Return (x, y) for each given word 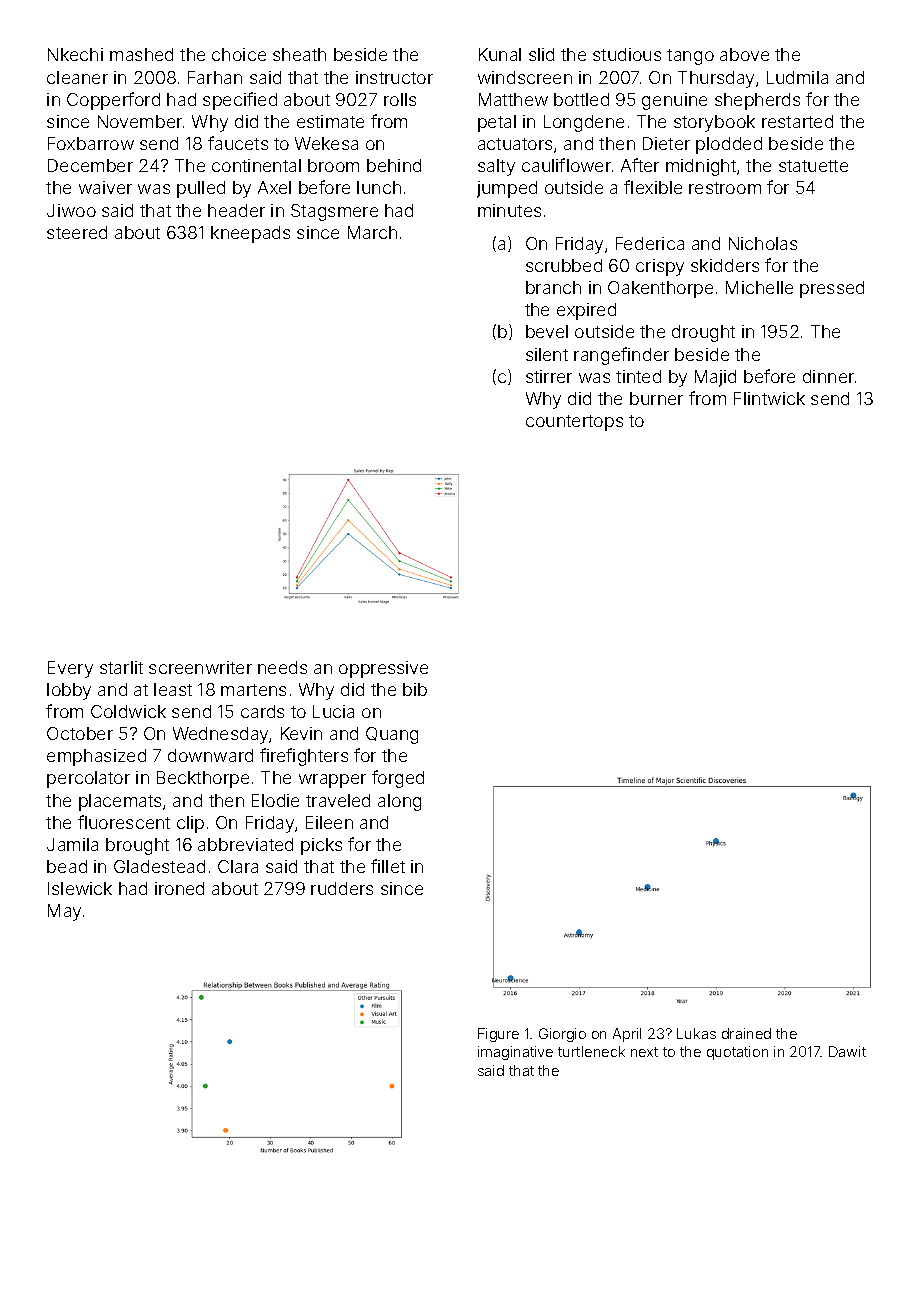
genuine (674, 101)
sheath (299, 54)
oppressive (383, 669)
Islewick (80, 888)
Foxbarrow (91, 143)
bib (415, 689)
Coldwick (128, 711)
